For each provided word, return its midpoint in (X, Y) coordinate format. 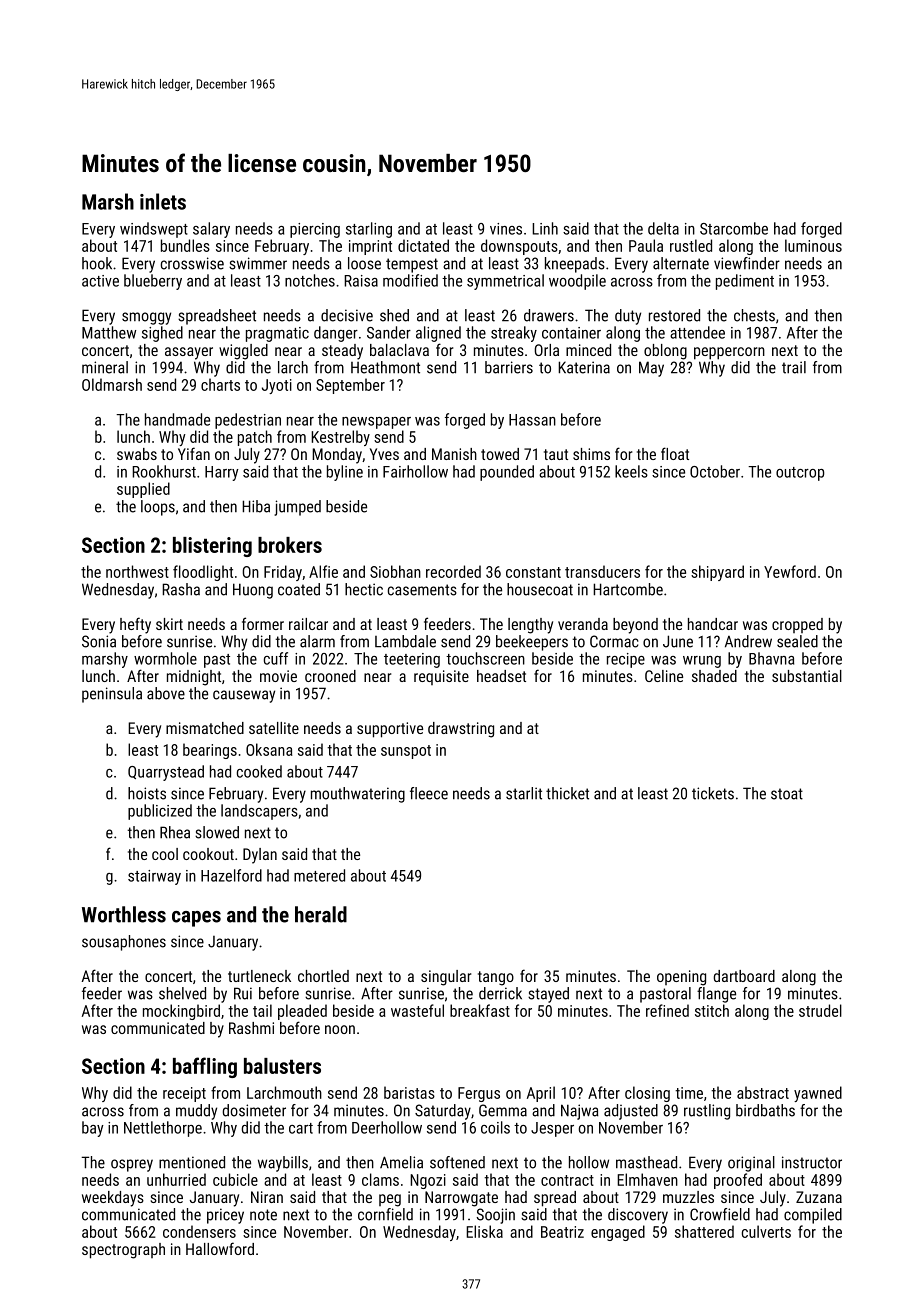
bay (93, 1129)
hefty (135, 625)
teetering (412, 660)
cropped (797, 625)
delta (663, 228)
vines (506, 229)
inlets (163, 201)
